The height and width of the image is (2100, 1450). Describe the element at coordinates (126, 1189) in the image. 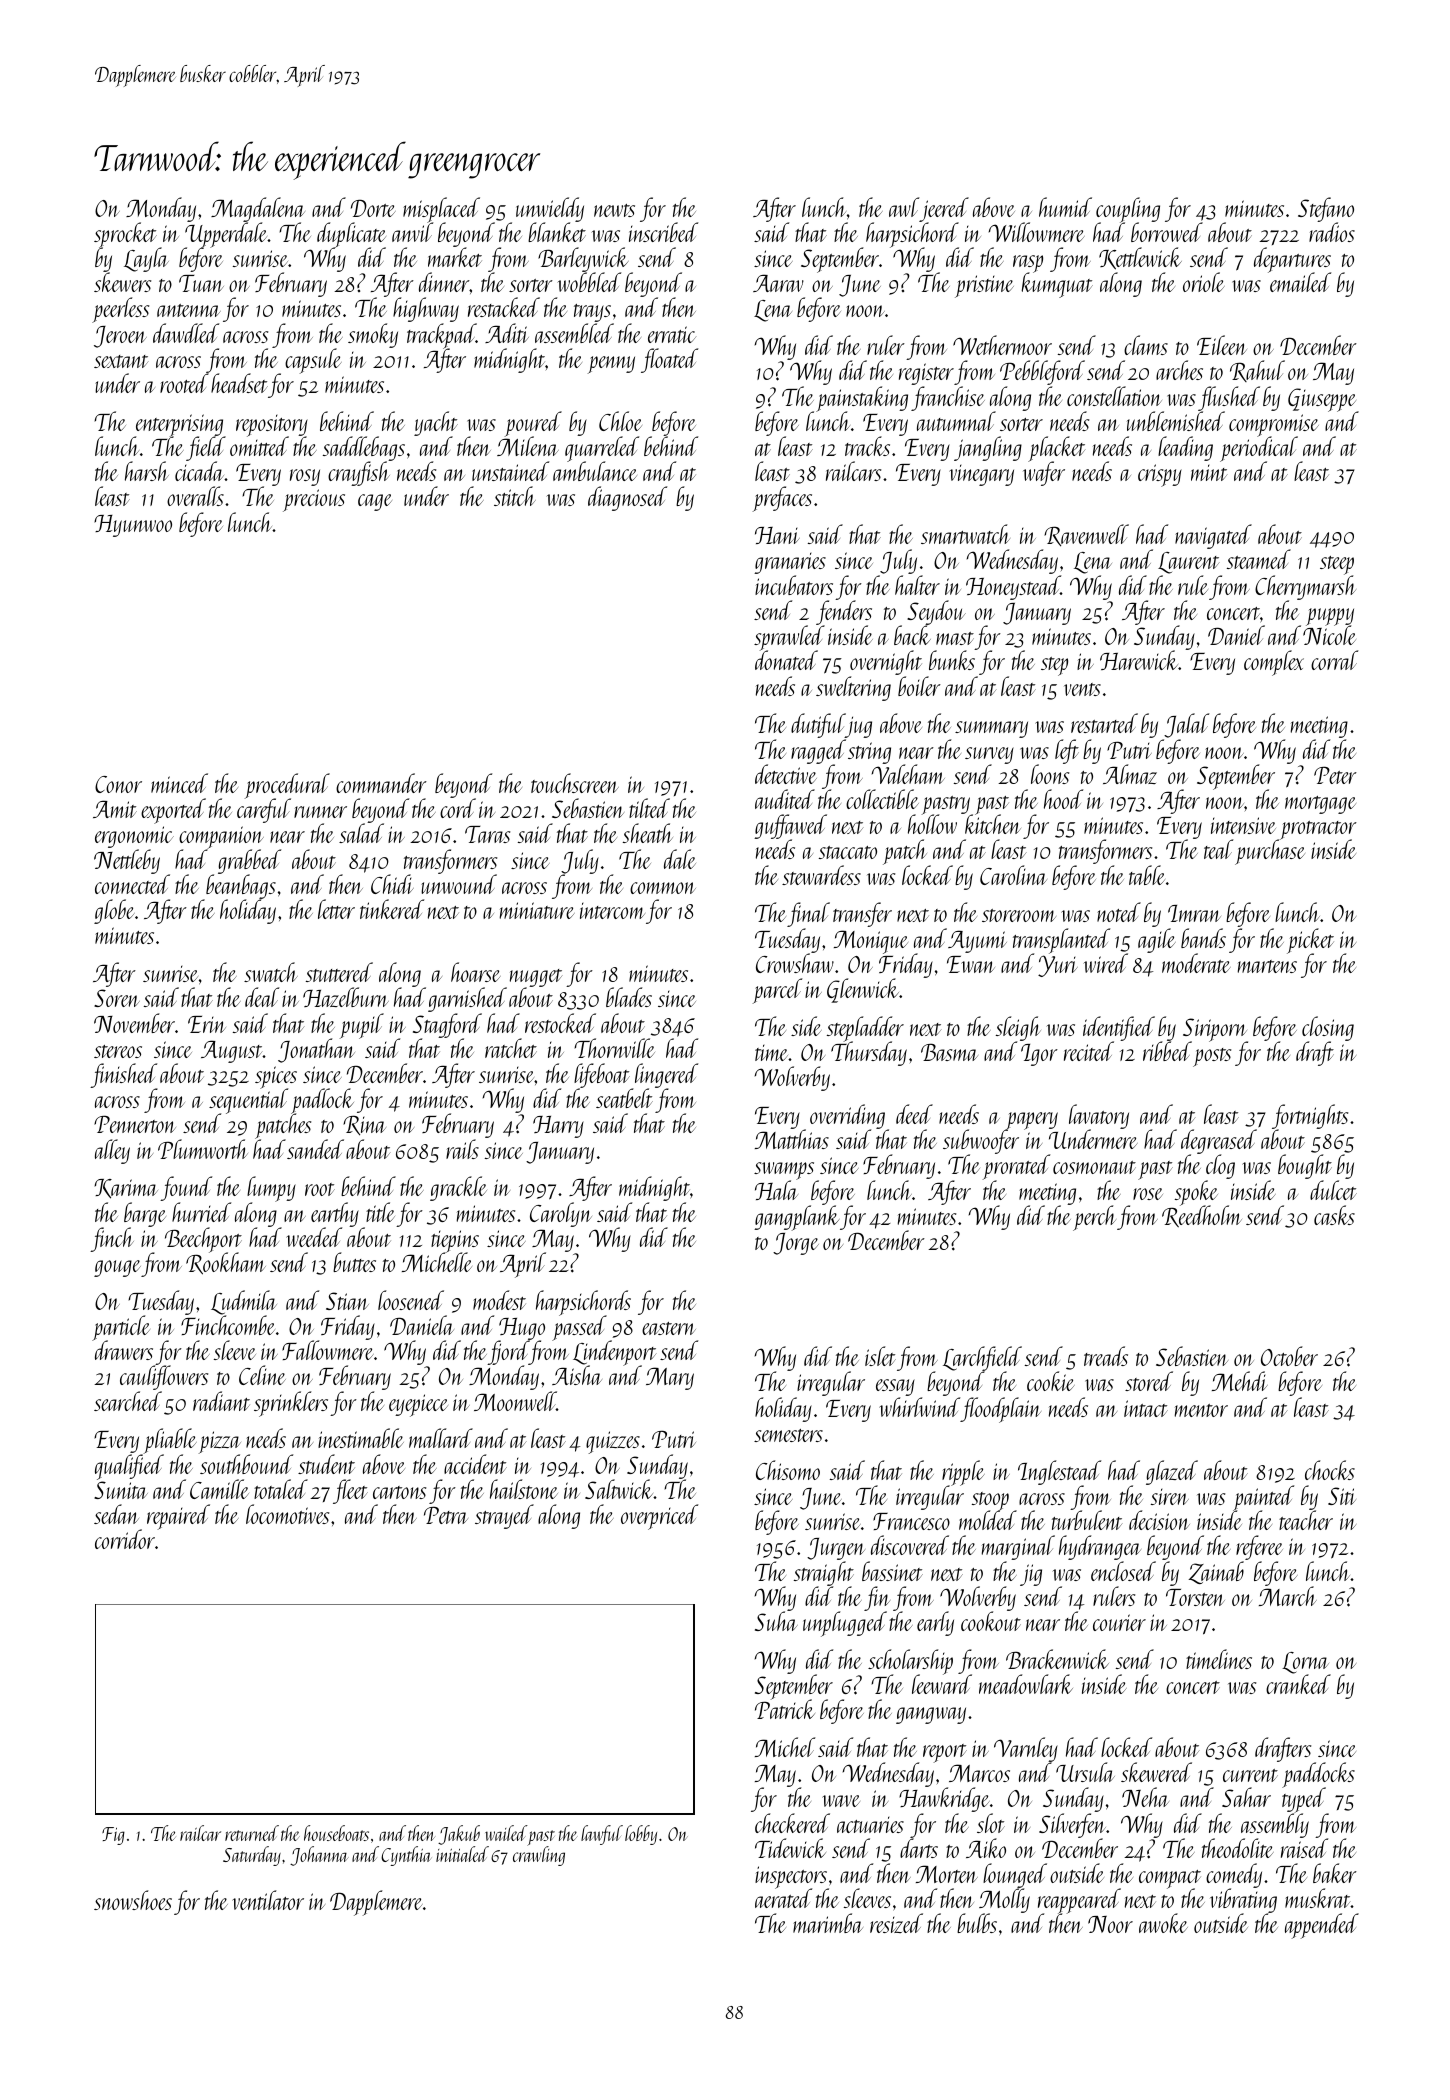

I see `Karima` at that location.
